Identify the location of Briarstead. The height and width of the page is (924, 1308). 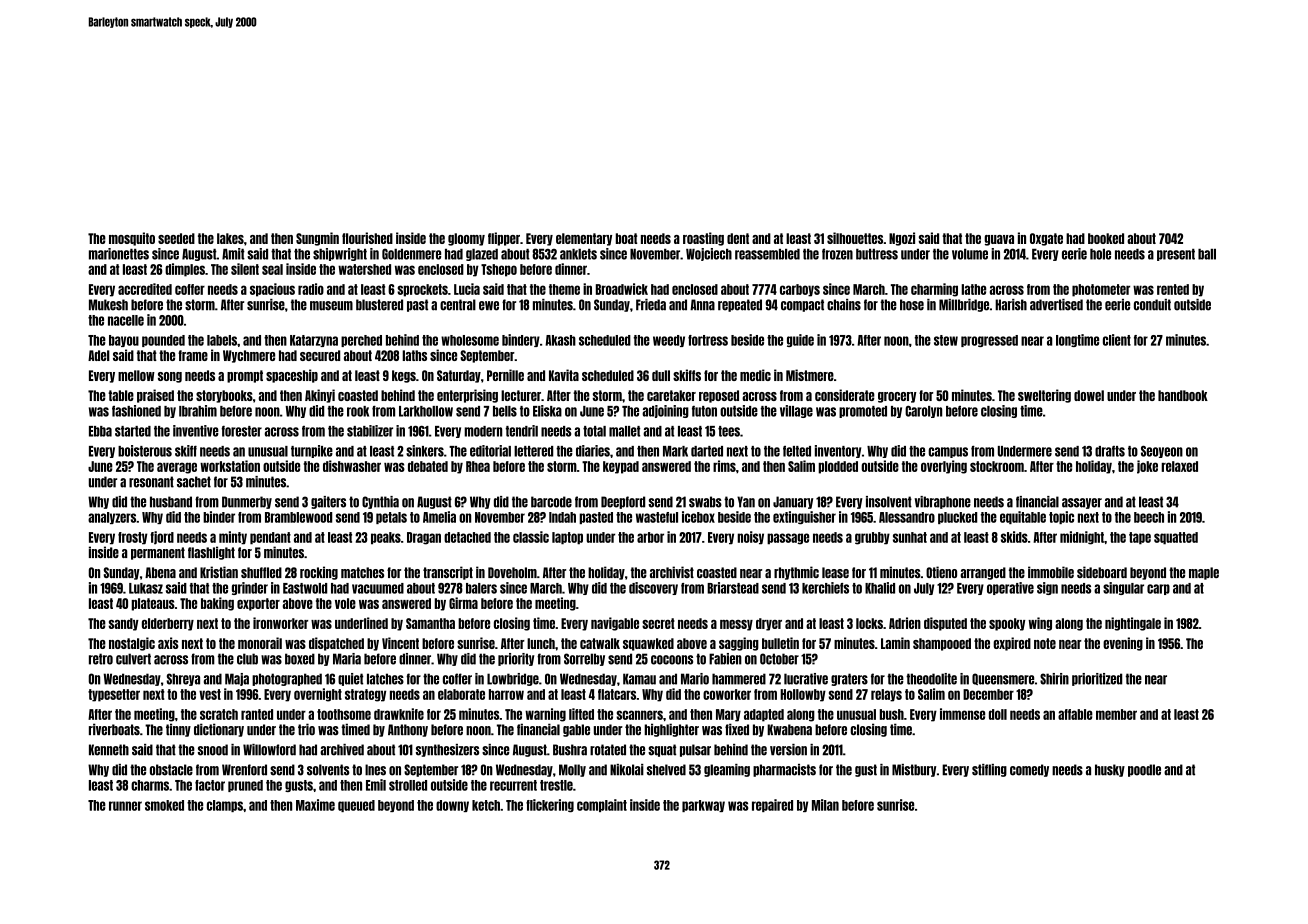
(733, 588).
